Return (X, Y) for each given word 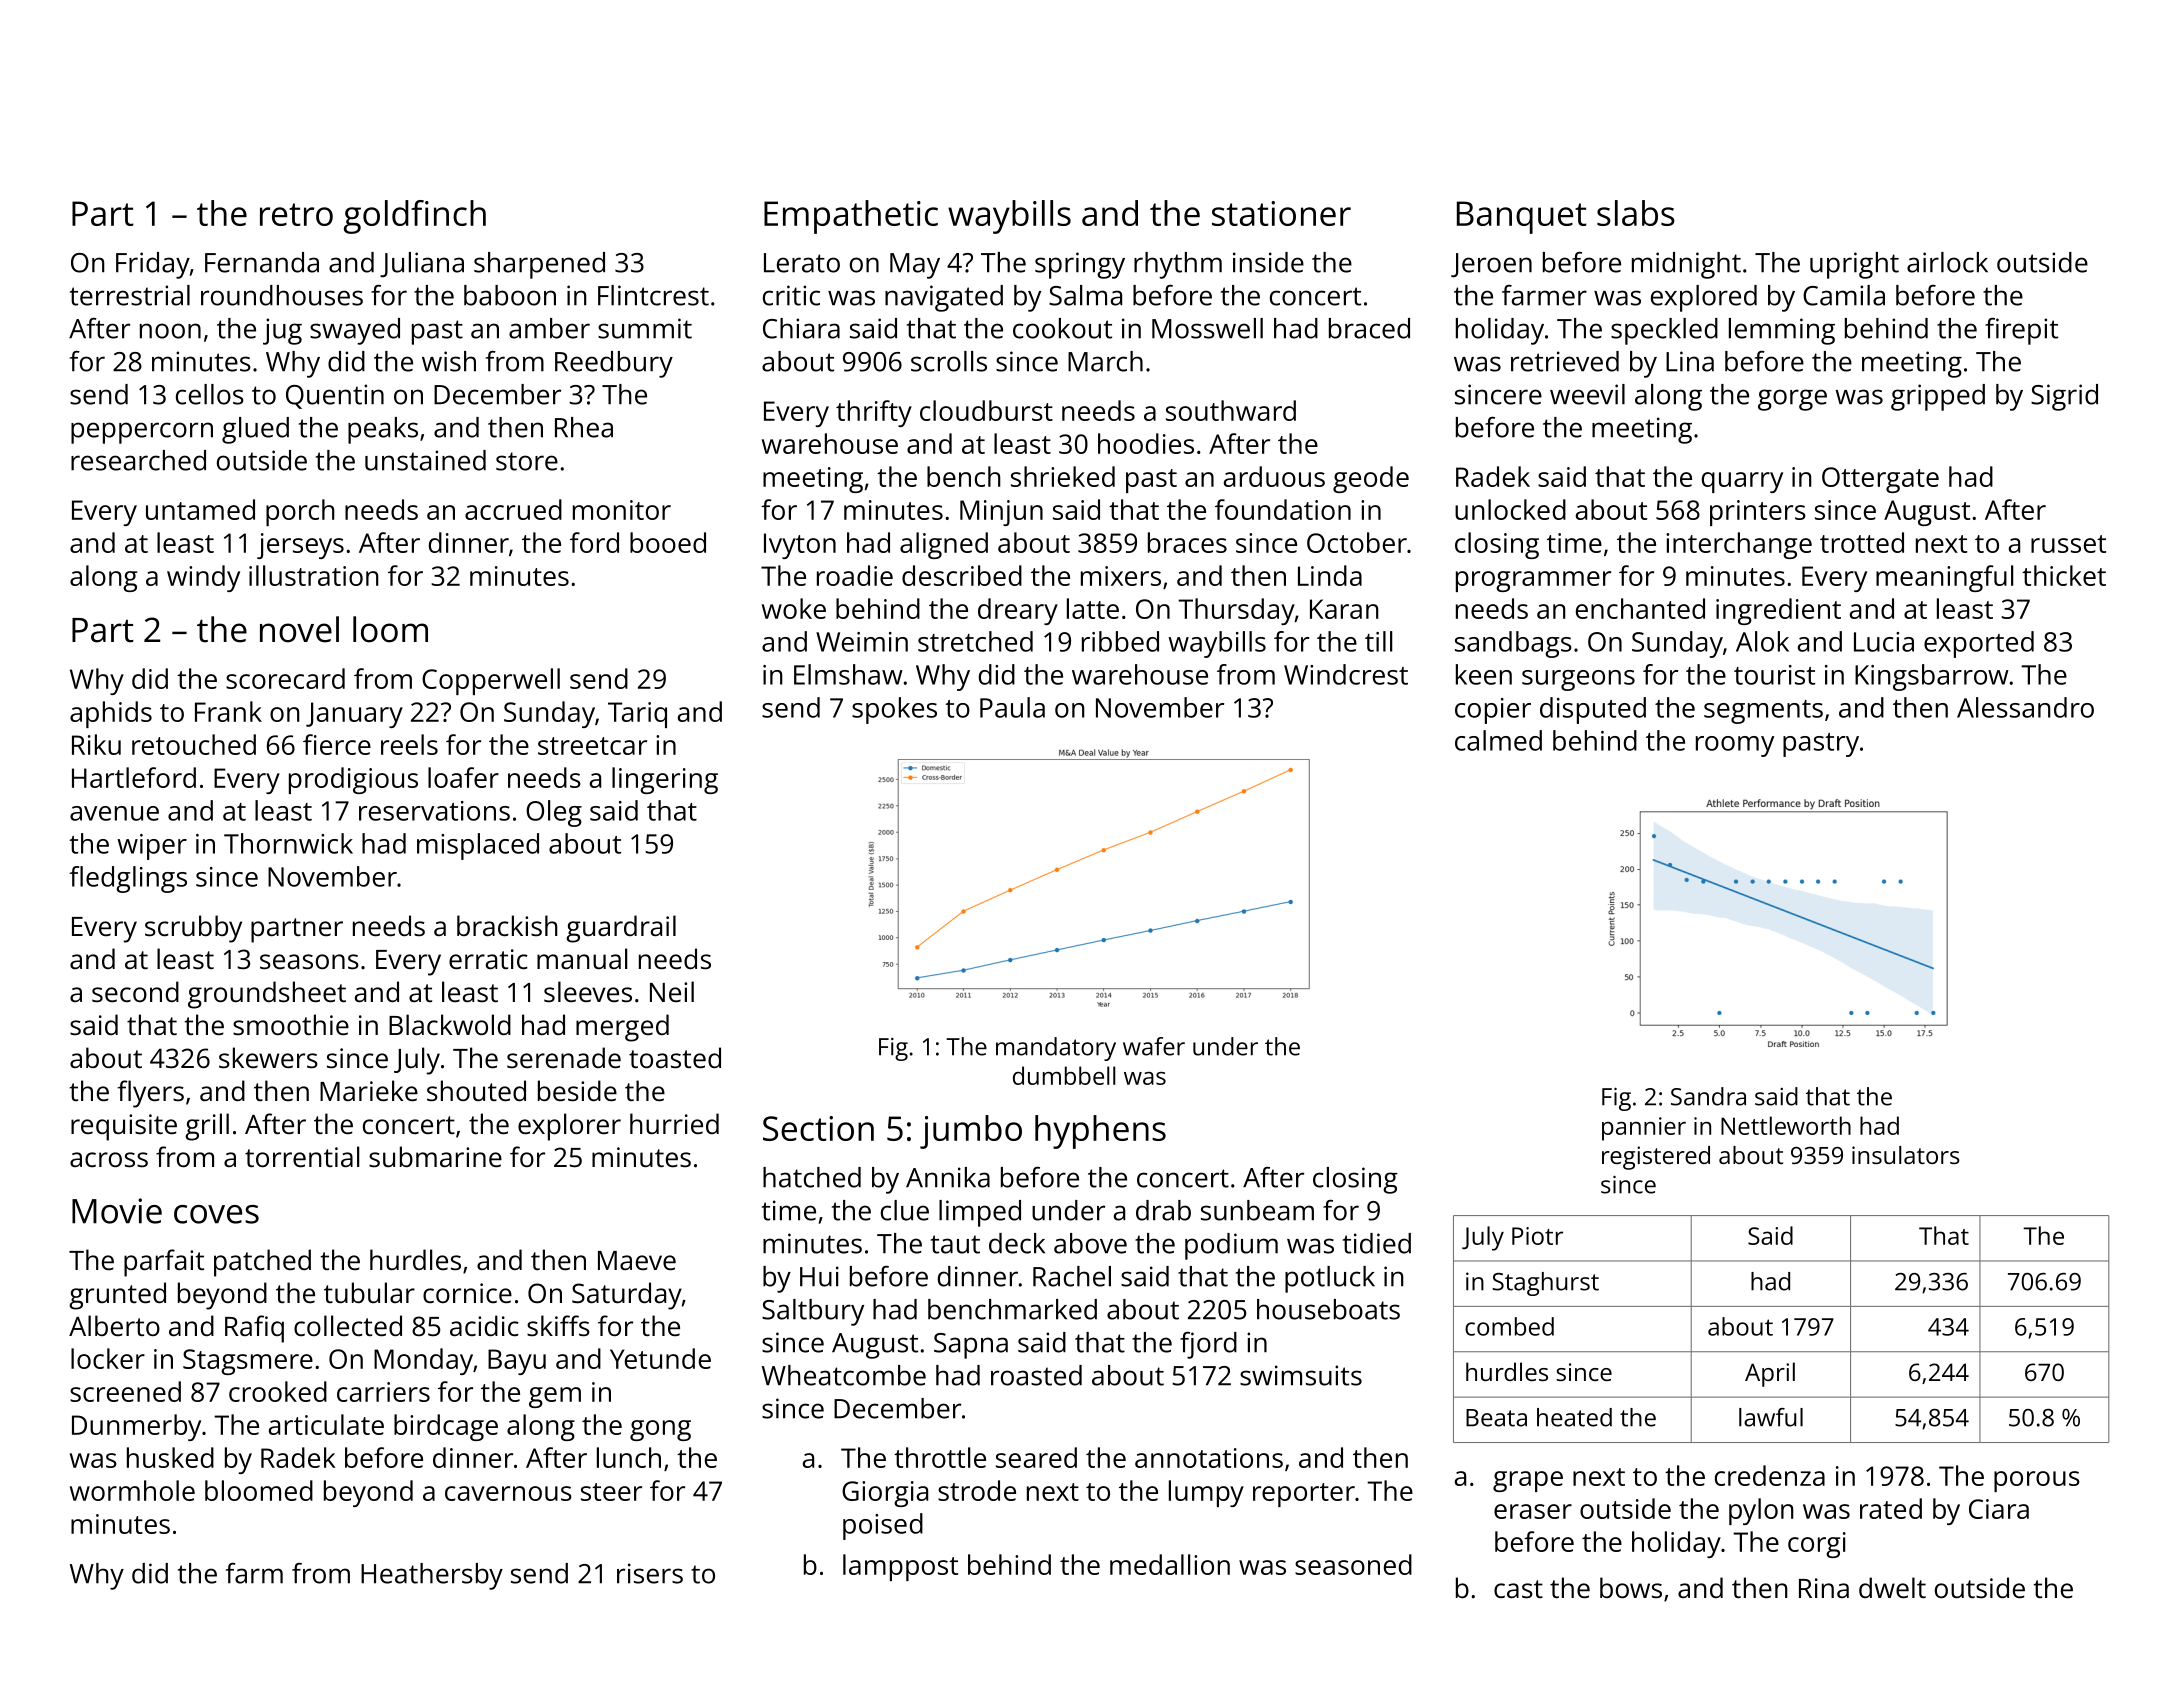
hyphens (1100, 1132)
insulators (1906, 1155)
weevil (1587, 394)
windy (203, 578)
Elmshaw (848, 674)
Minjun (1001, 513)
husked (170, 1457)
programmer (1533, 581)
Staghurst (1545, 1284)
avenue (114, 813)
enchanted (1640, 608)
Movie (117, 1211)
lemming (1782, 331)
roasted (1036, 1375)
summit (645, 328)
